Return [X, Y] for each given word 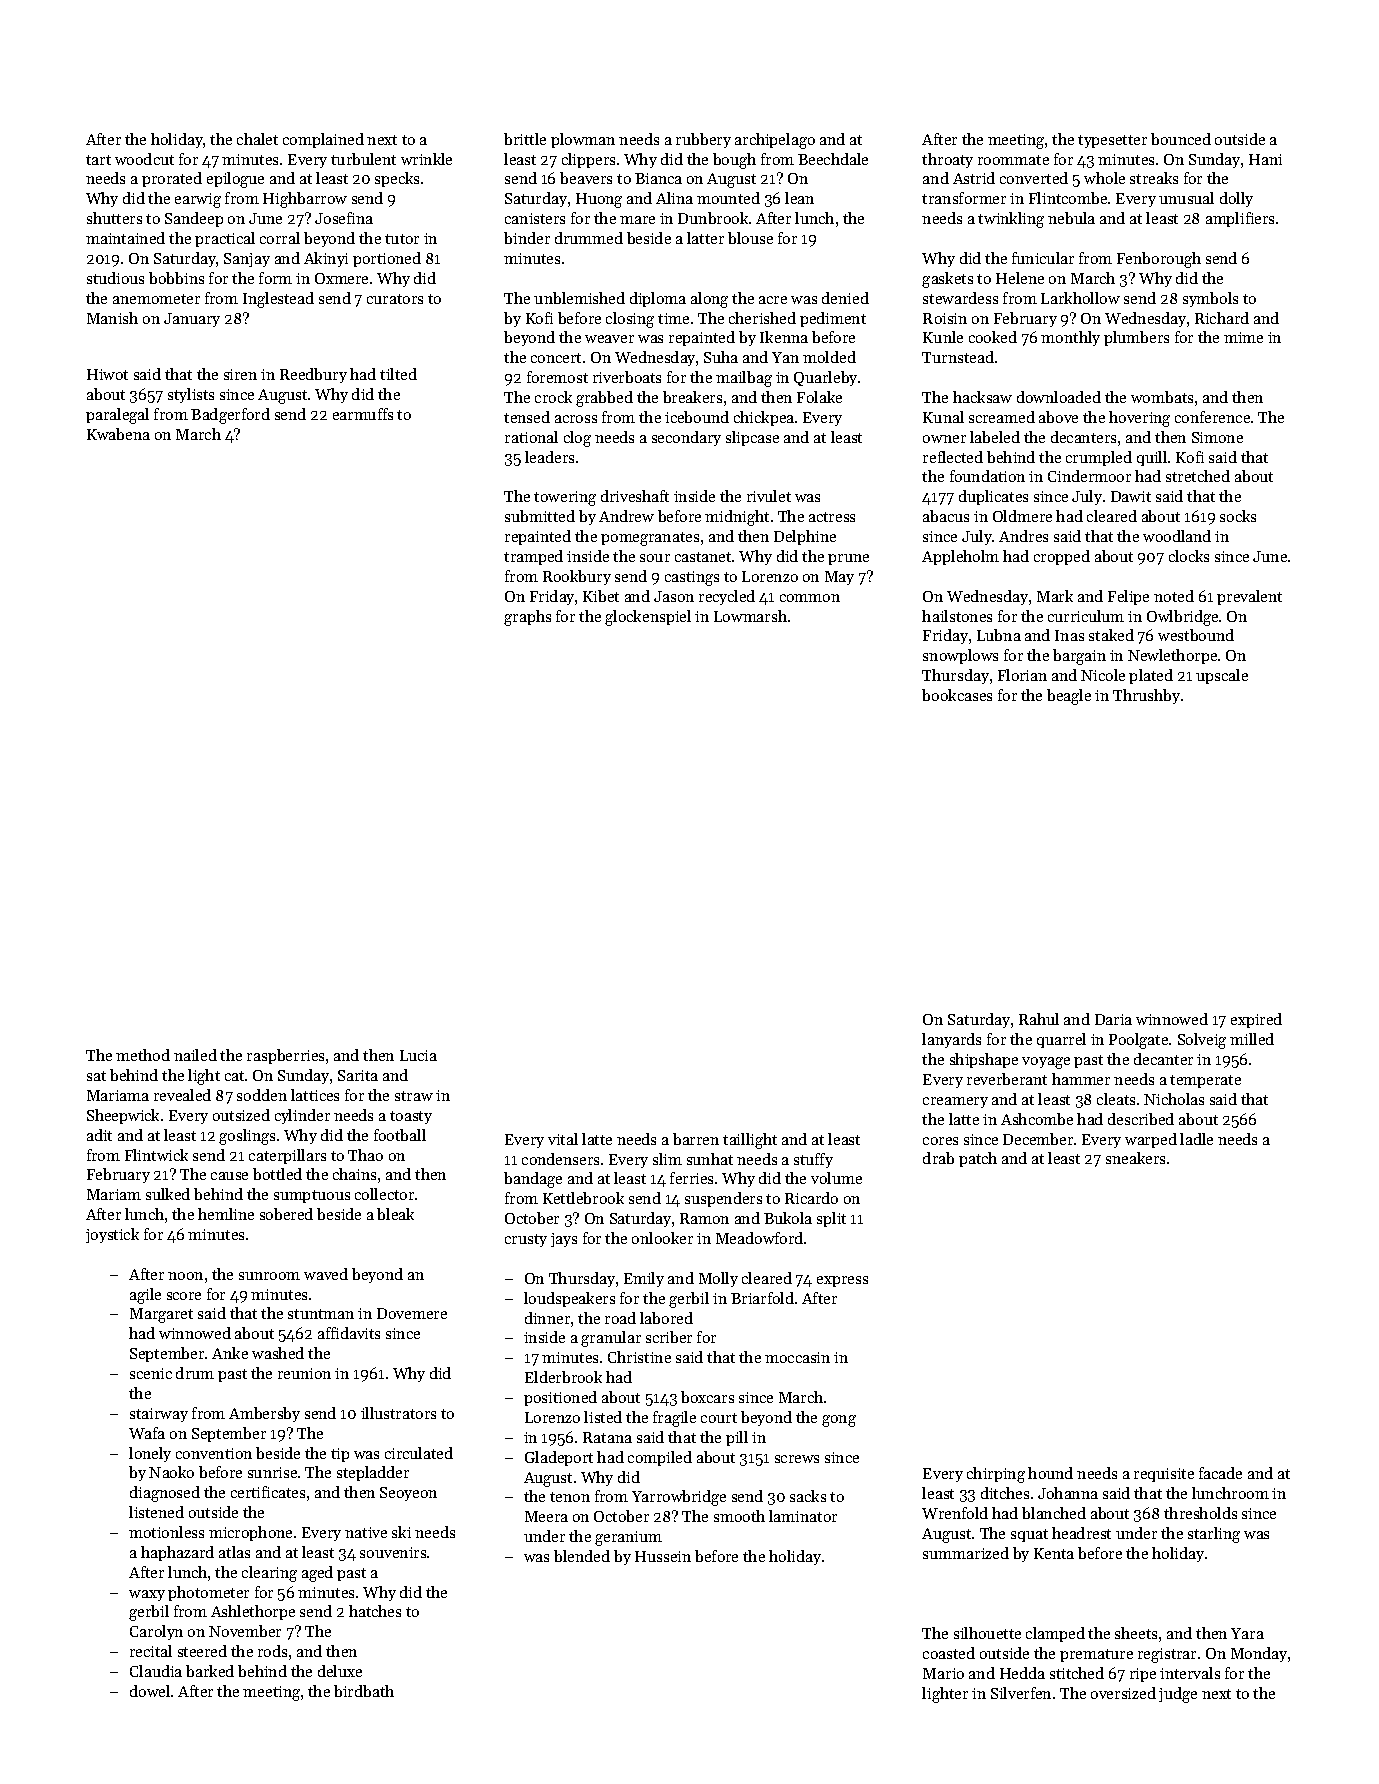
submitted [540, 516]
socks [1238, 516]
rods [272, 1651]
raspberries [285, 1056]
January [192, 320]
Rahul [1039, 1019]
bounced [1181, 139]
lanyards [951, 1040]
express [842, 1281]
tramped [533, 557]
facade [1220, 1473]
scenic [151, 1373]
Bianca [658, 178]
